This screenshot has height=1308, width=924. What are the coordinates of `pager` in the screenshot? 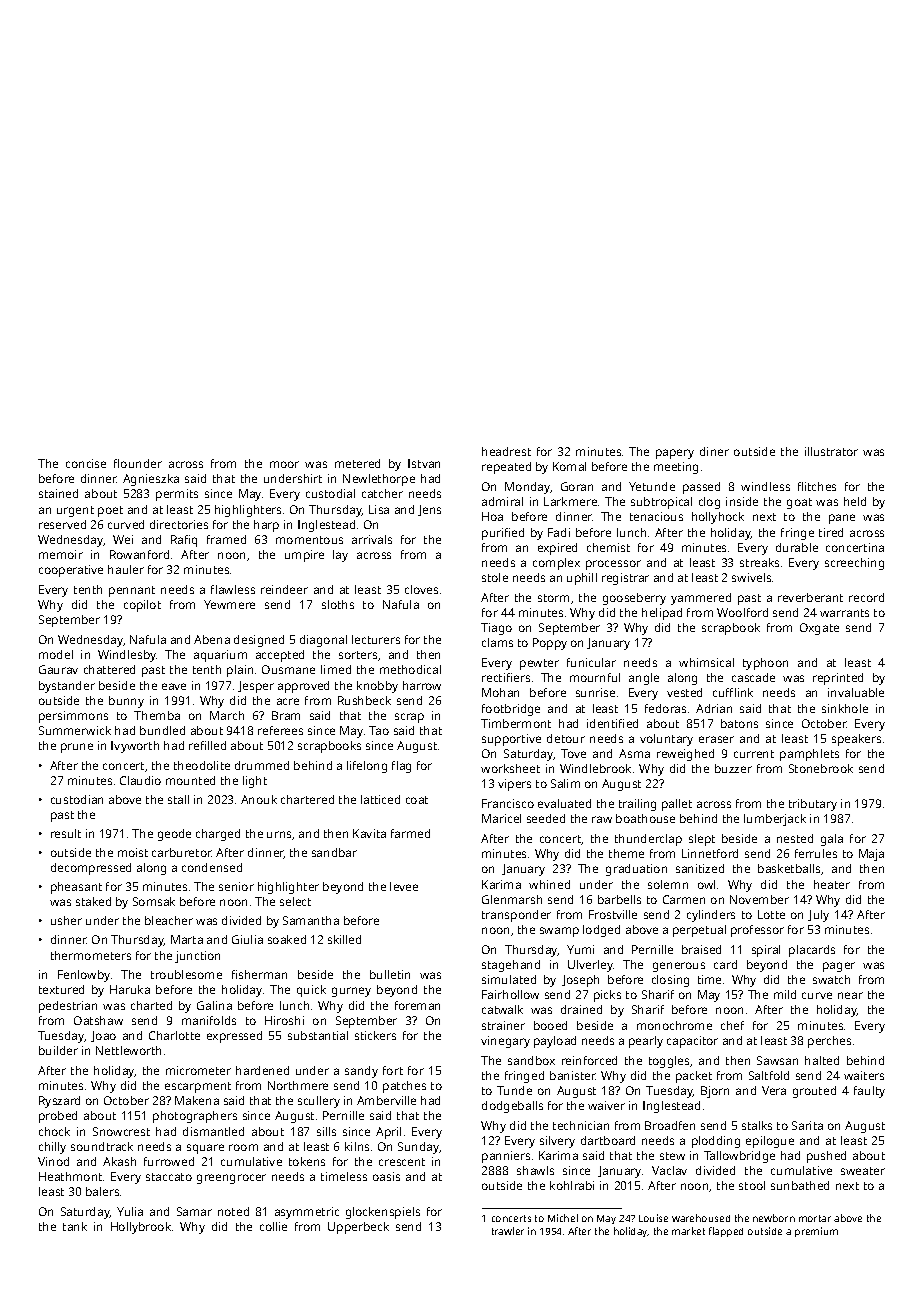 It's located at (839, 967).
